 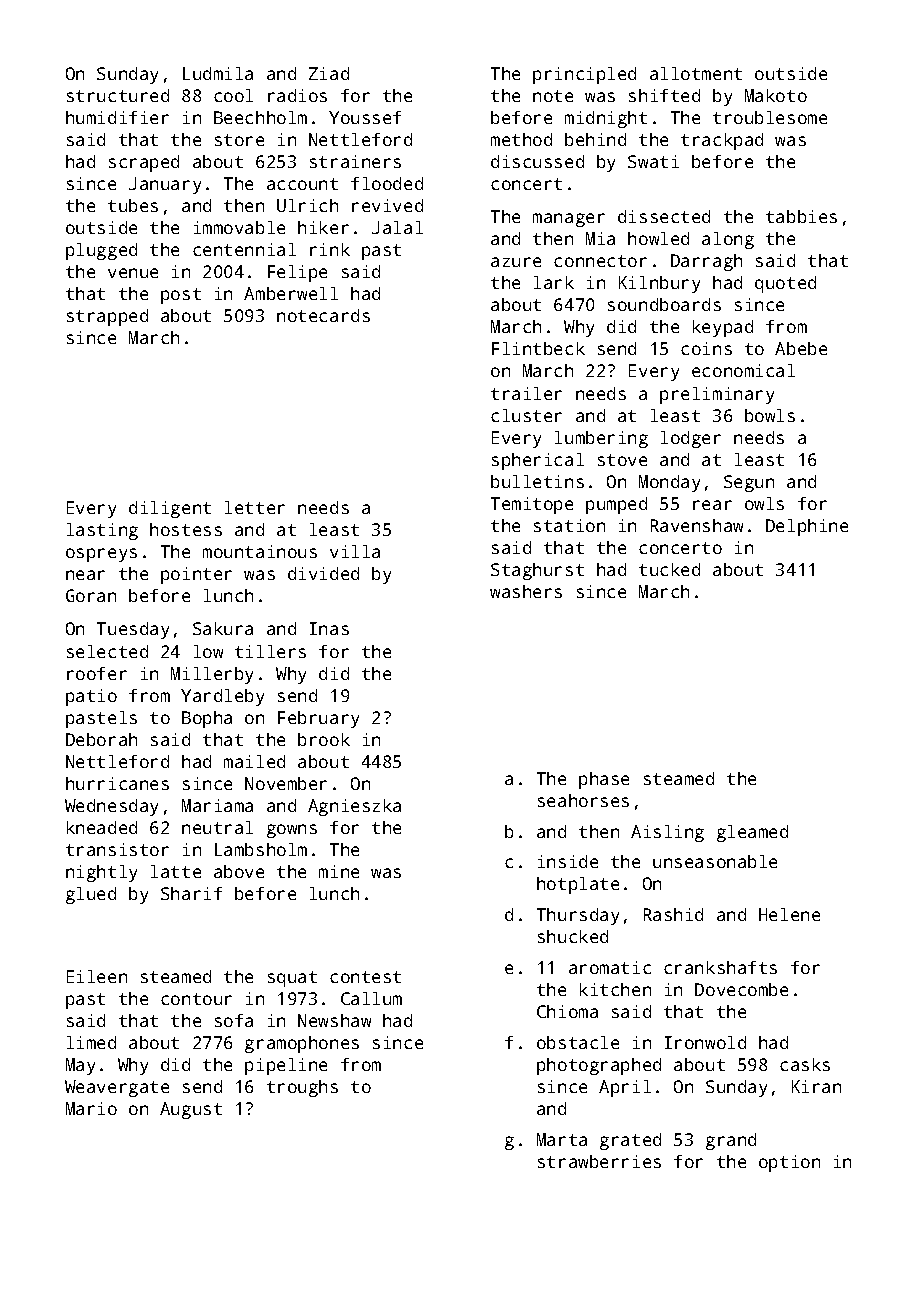 I want to click on August, so click(x=191, y=1110).
